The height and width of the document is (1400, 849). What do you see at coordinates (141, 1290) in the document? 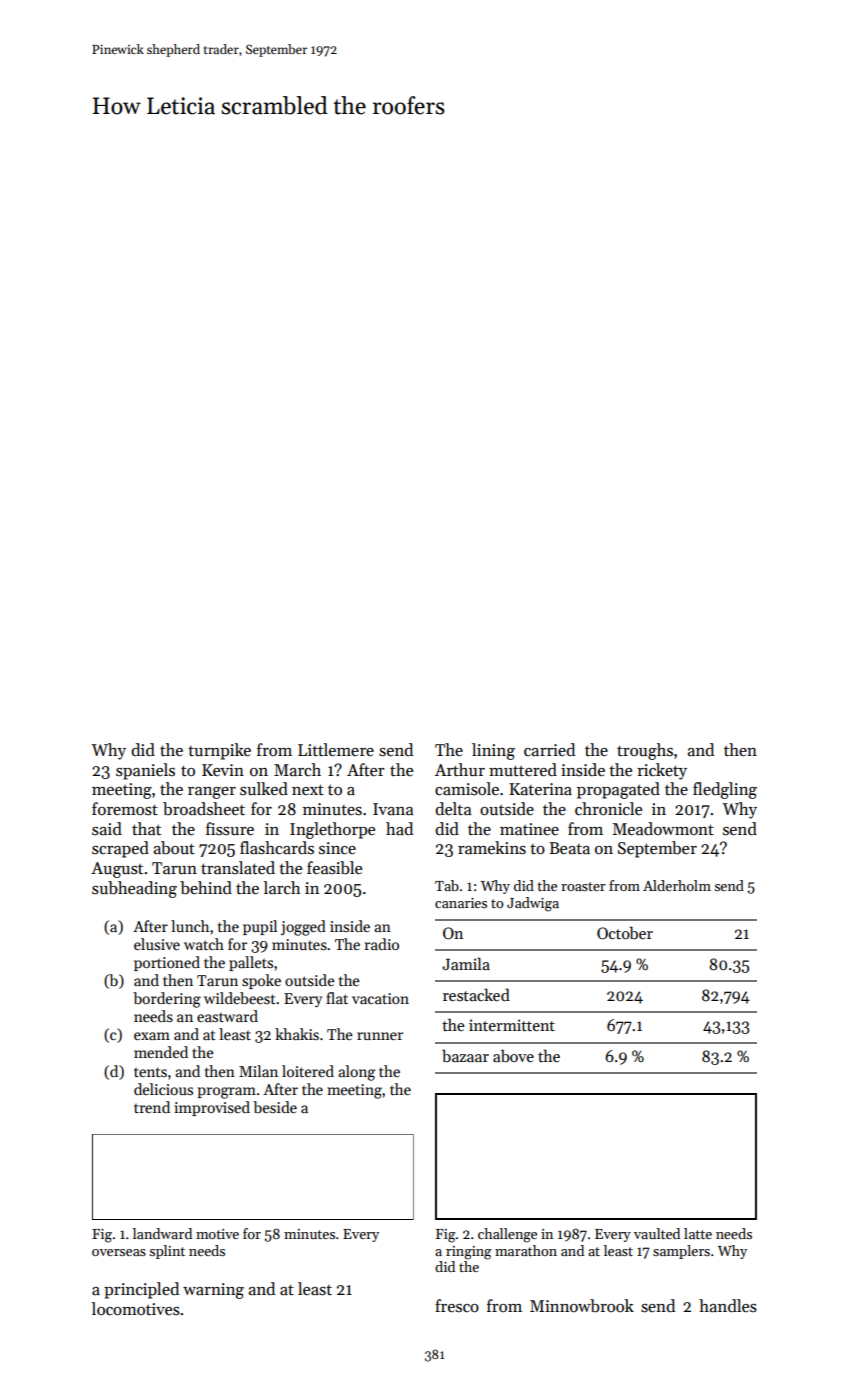
I see `principled` at bounding box center [141, 1290].
